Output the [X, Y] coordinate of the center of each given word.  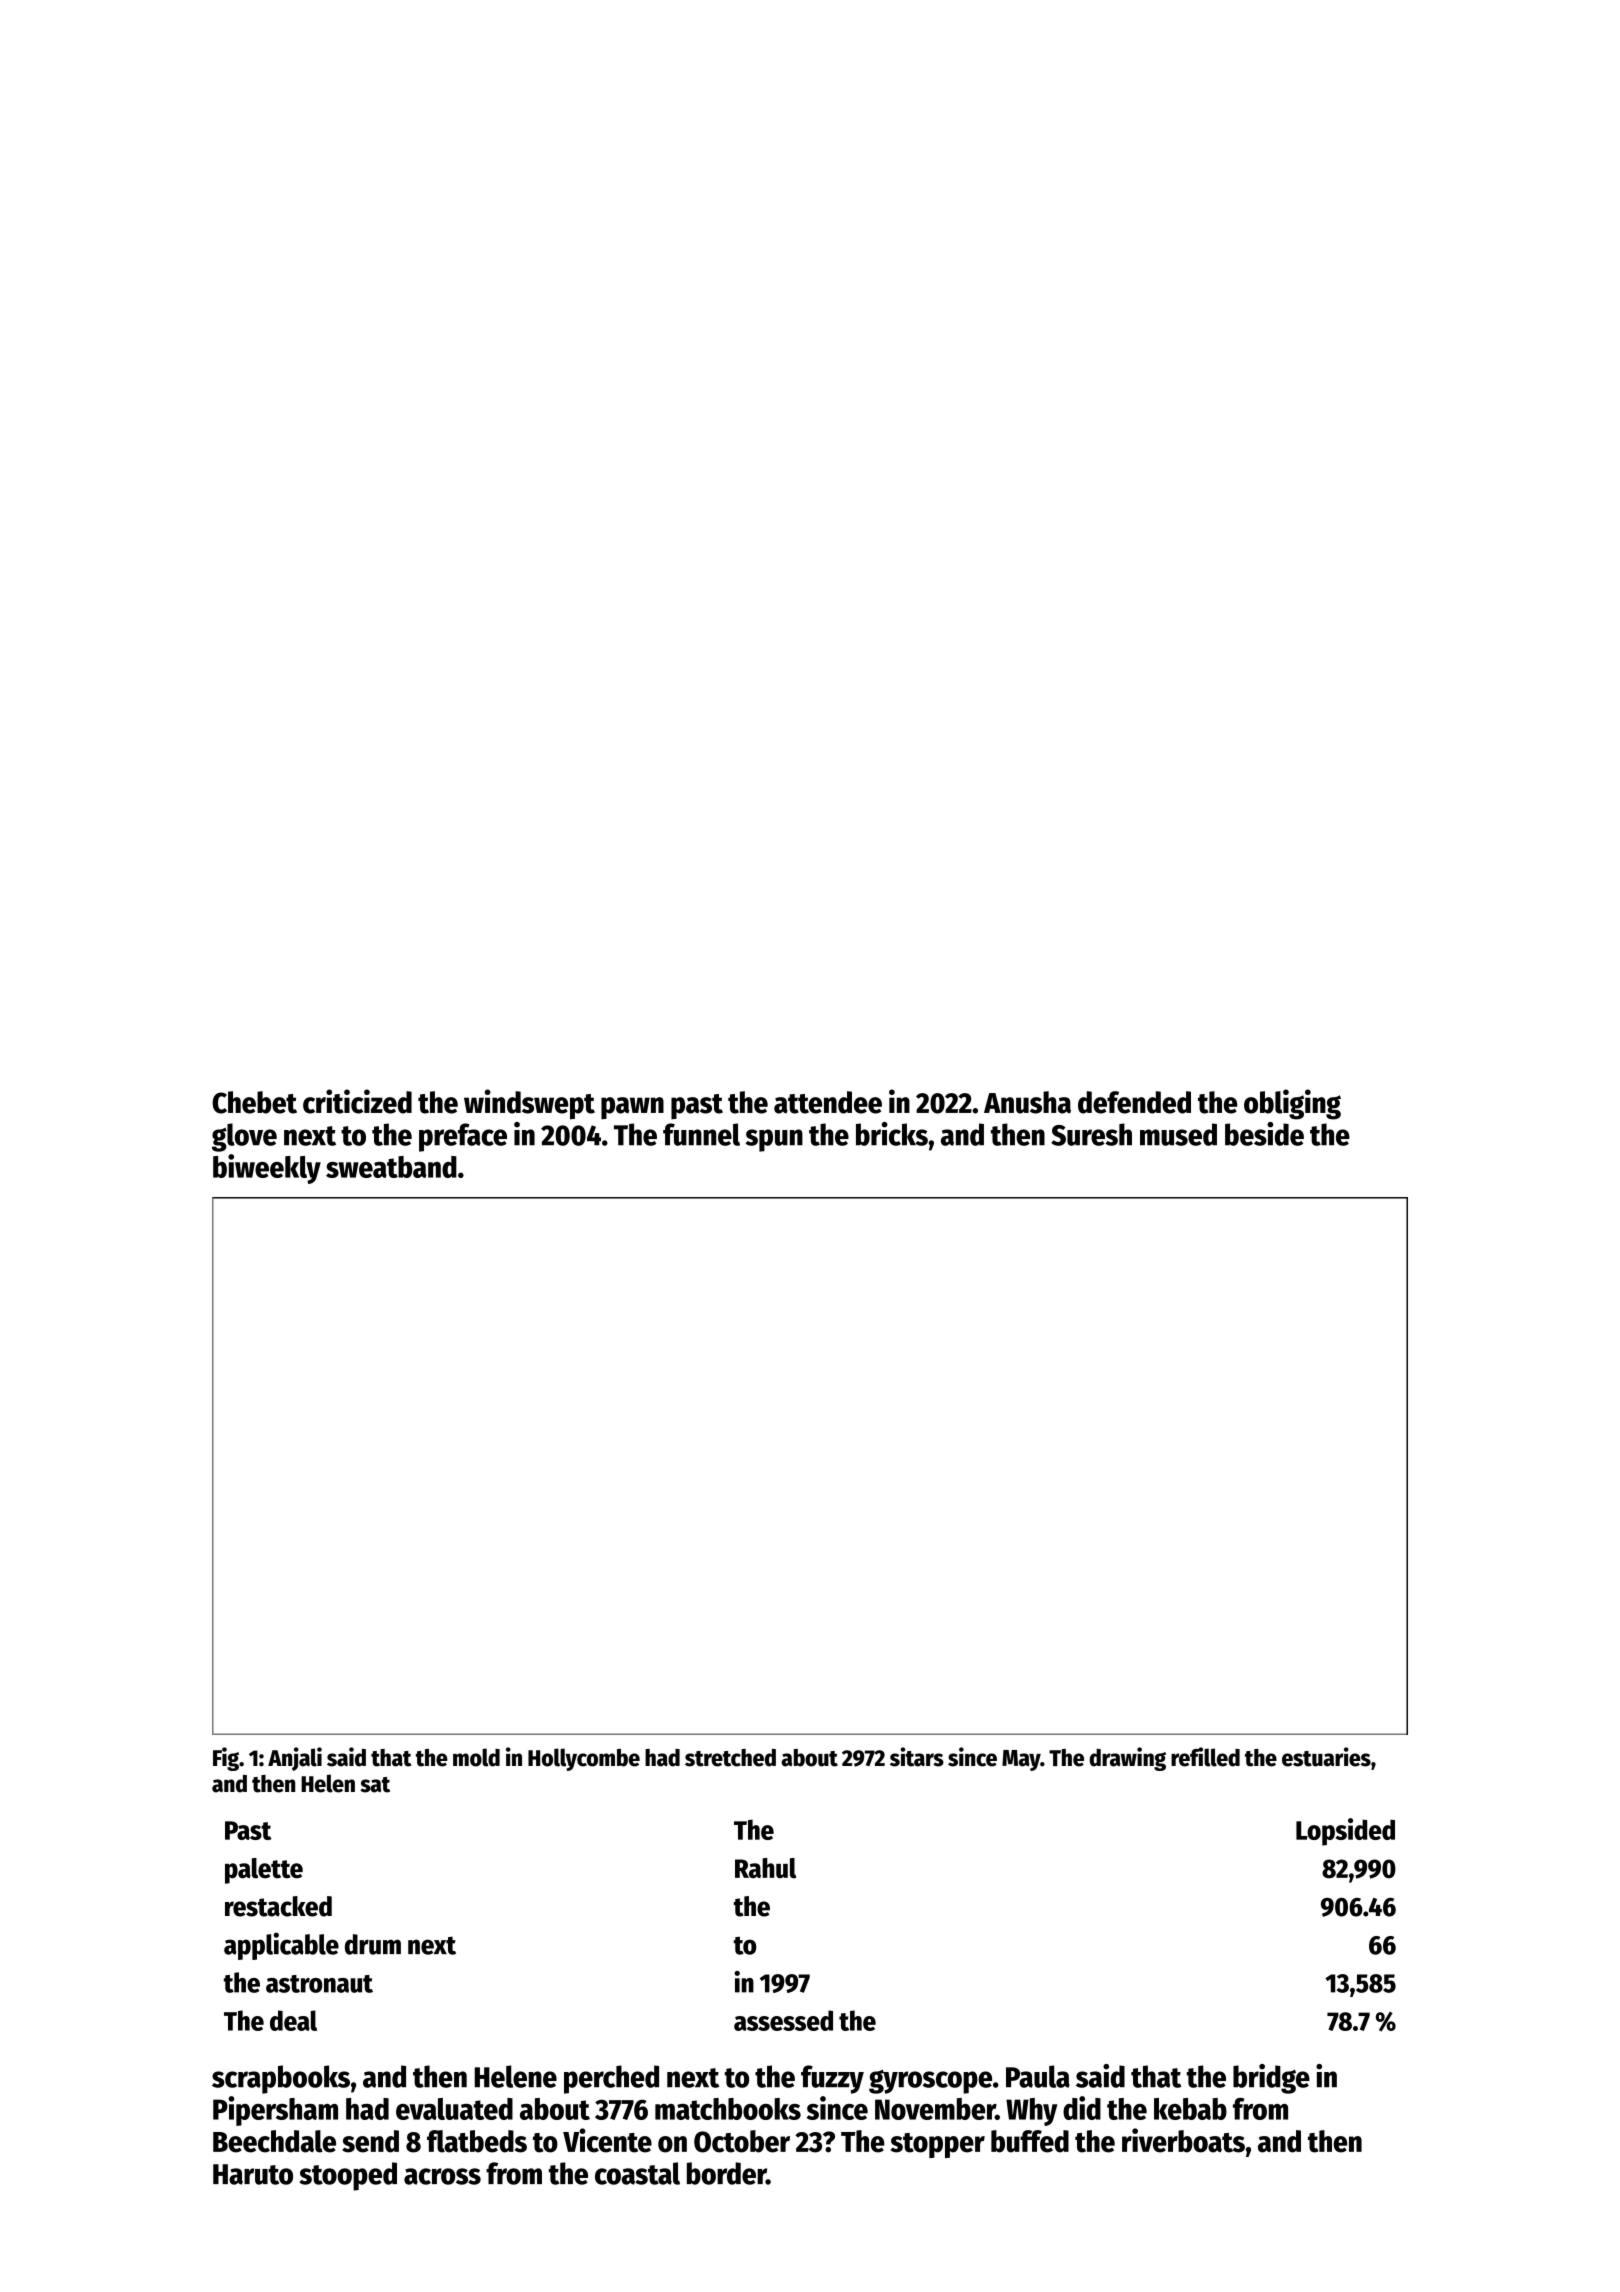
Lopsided [1345, 1832]
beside [1264, 1134]
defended [1134, 1102]
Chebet [254, 1102]
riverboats [1183, 2140]
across [442, 2176]
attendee [828, 1102]
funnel [701, 1134]
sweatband [391, 1167]
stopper [938, 2145]
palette [264, 1871]
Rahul [765, 1868]
